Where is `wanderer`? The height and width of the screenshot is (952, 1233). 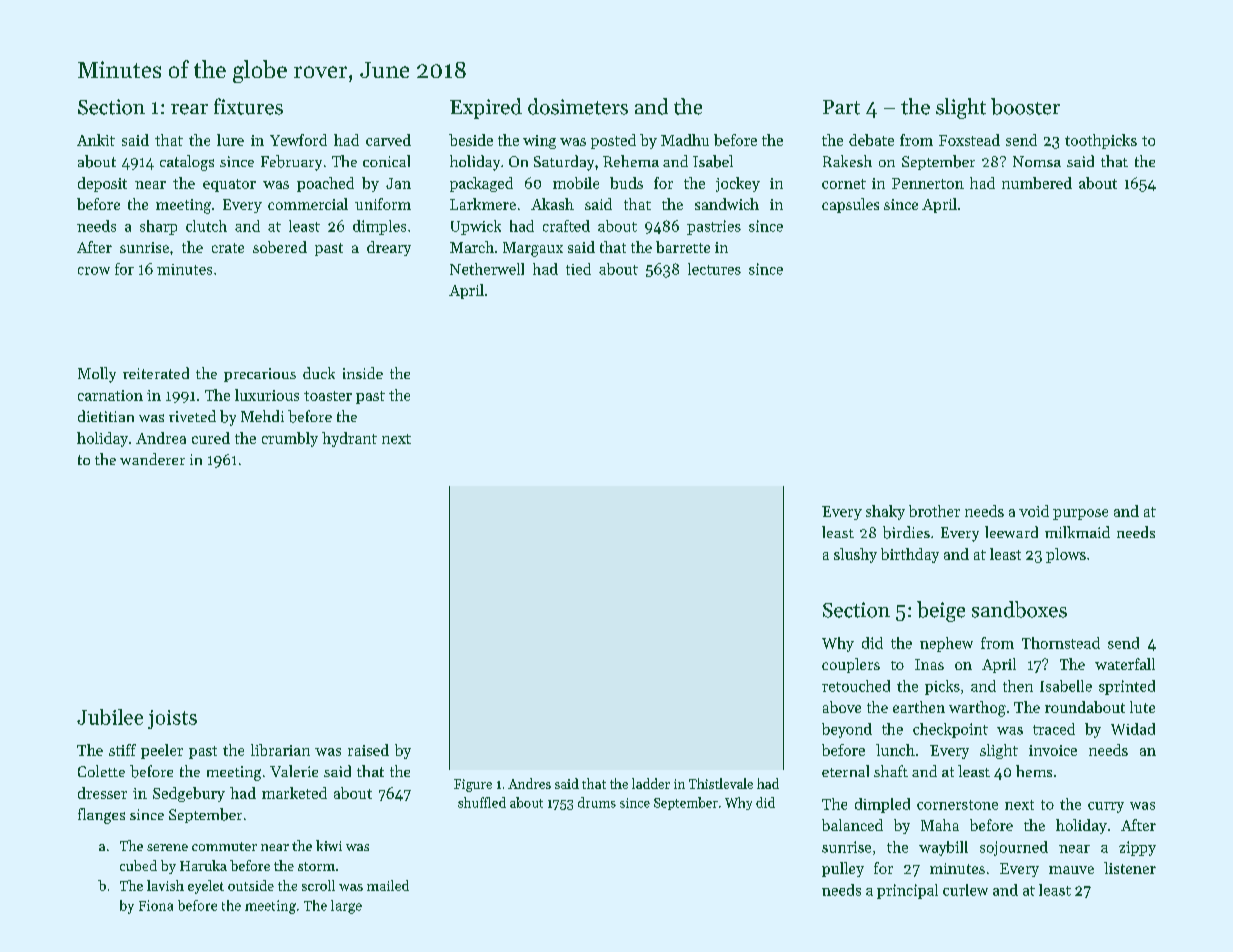 wanderer is located at coordinates (152, 459).
